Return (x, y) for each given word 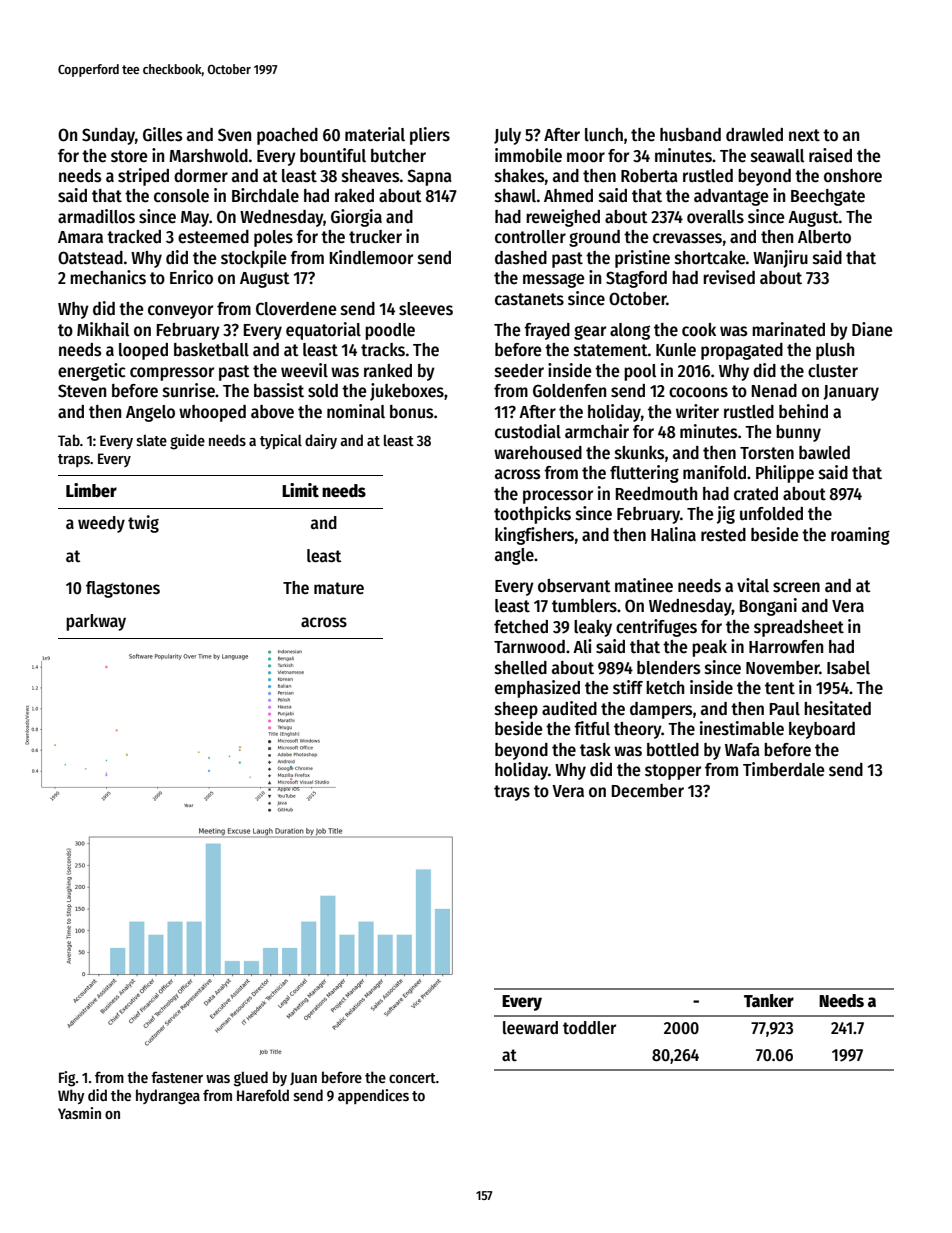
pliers (430, 136)
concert (412, 1078)
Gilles (162, 134)
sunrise (189, 390)
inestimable (742, 728)
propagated (742, 351)
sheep (516, 710)
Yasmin (79, 1113)
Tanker (769, 1001)
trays (512, 793)
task (595, 750)
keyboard (822, 730)
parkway (96, 622)
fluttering (644, 474)
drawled (754, 135)
